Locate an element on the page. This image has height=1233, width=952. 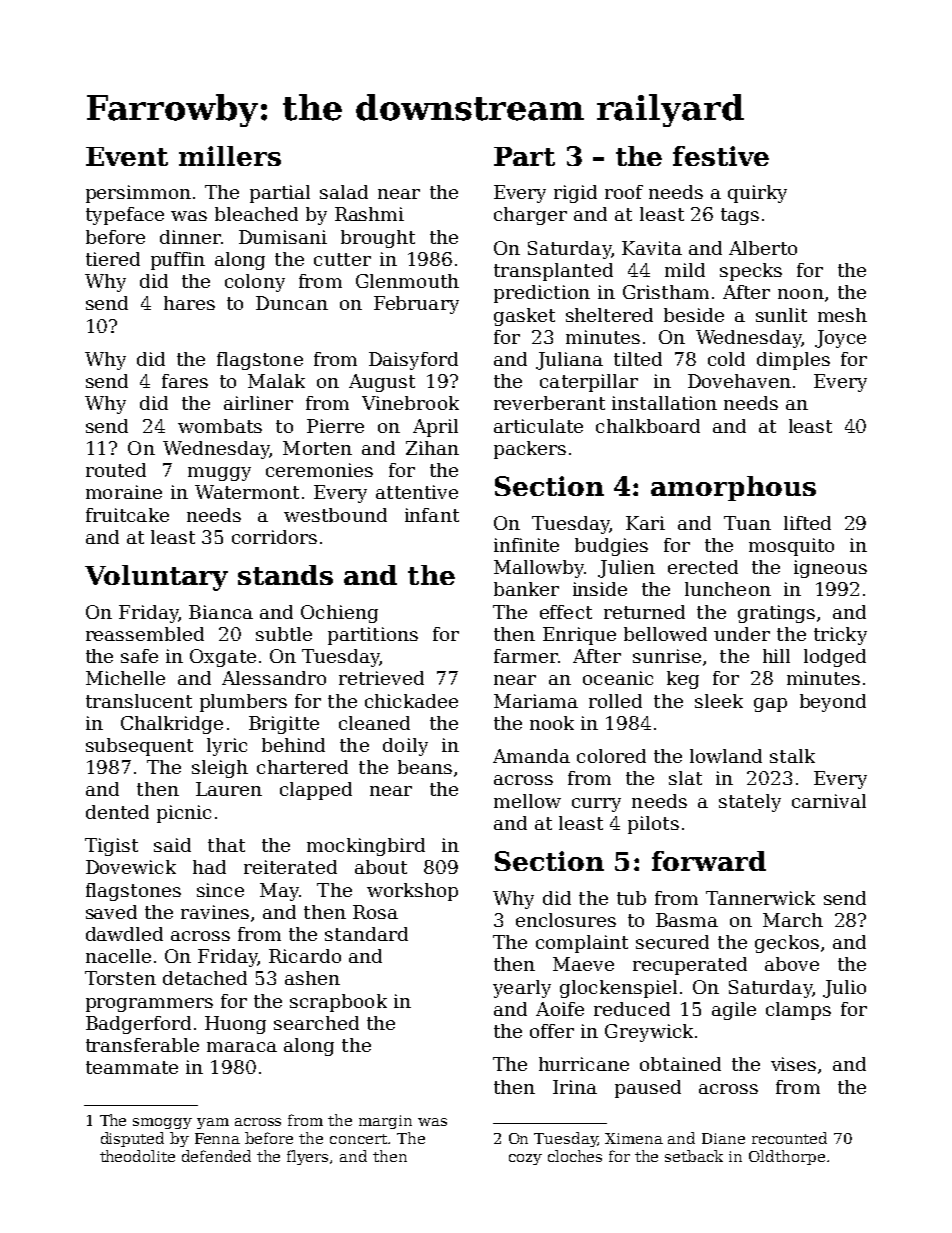
hurricane is located at coordinates (584, 1064).
